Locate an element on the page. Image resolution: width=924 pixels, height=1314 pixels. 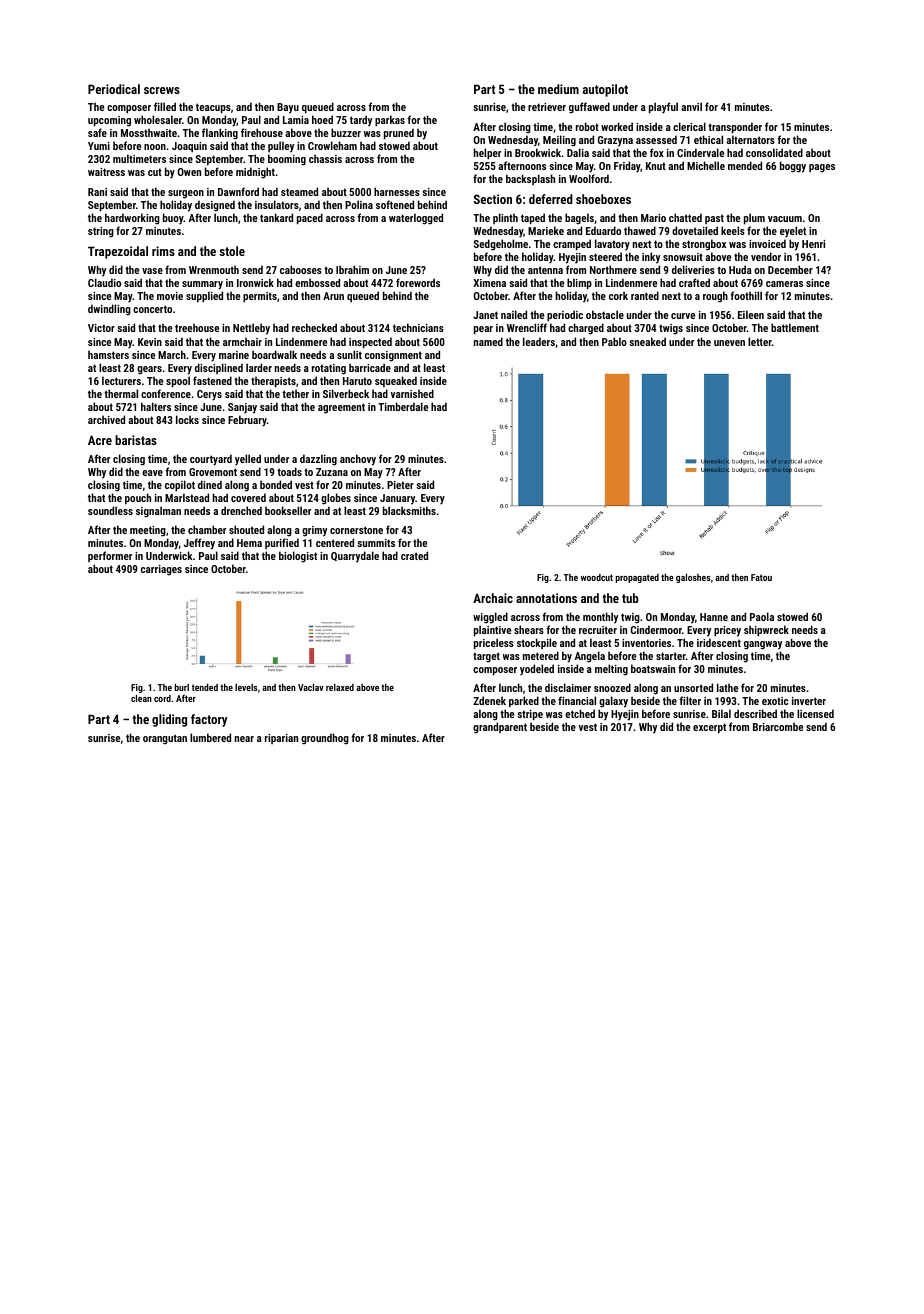
screws is located at coordinates (162, 90).
